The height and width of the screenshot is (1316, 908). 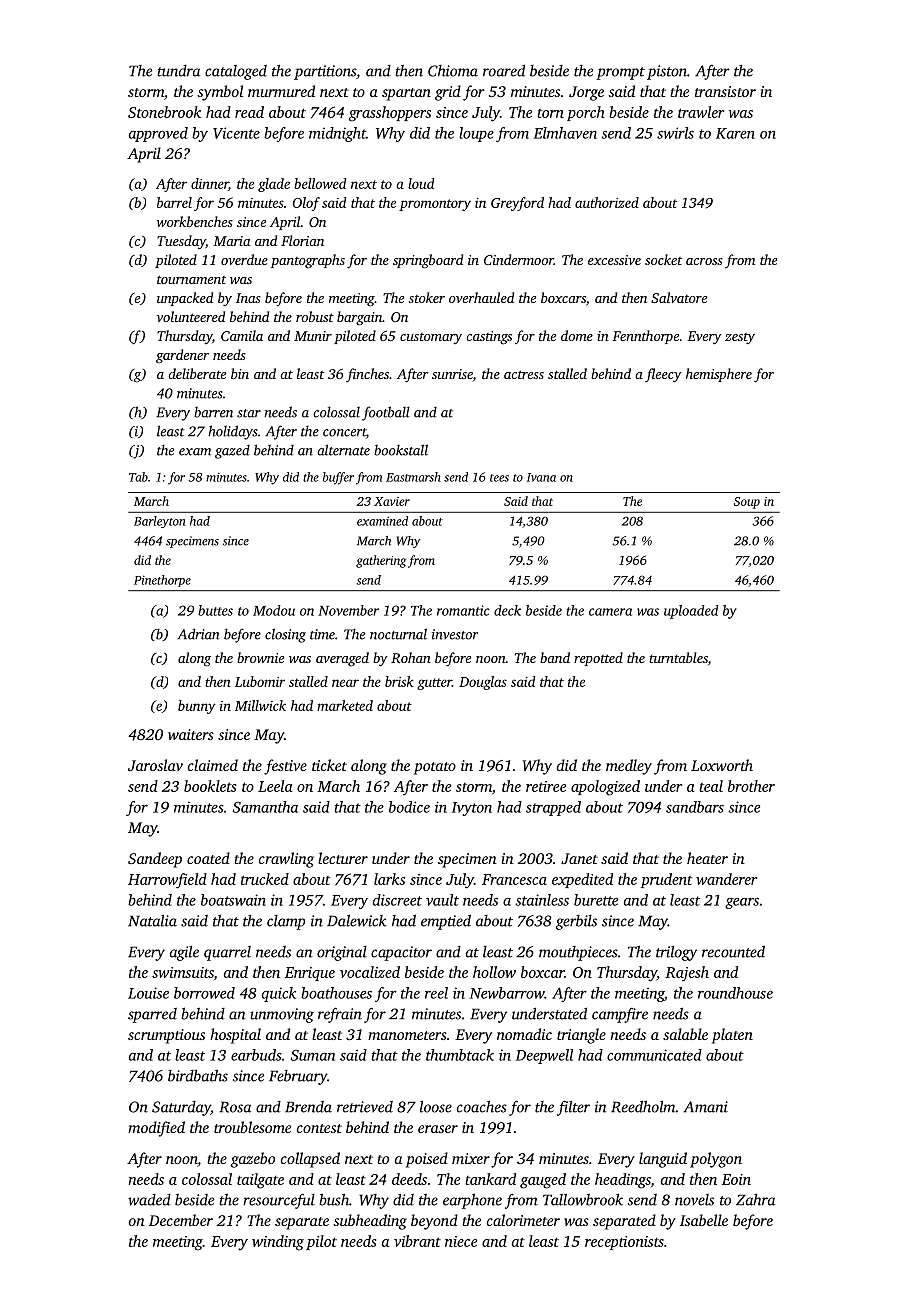 What do you see at coordinates (707, 858) in the screenshot?
I see `heater` at bounding box center [707, 858].
